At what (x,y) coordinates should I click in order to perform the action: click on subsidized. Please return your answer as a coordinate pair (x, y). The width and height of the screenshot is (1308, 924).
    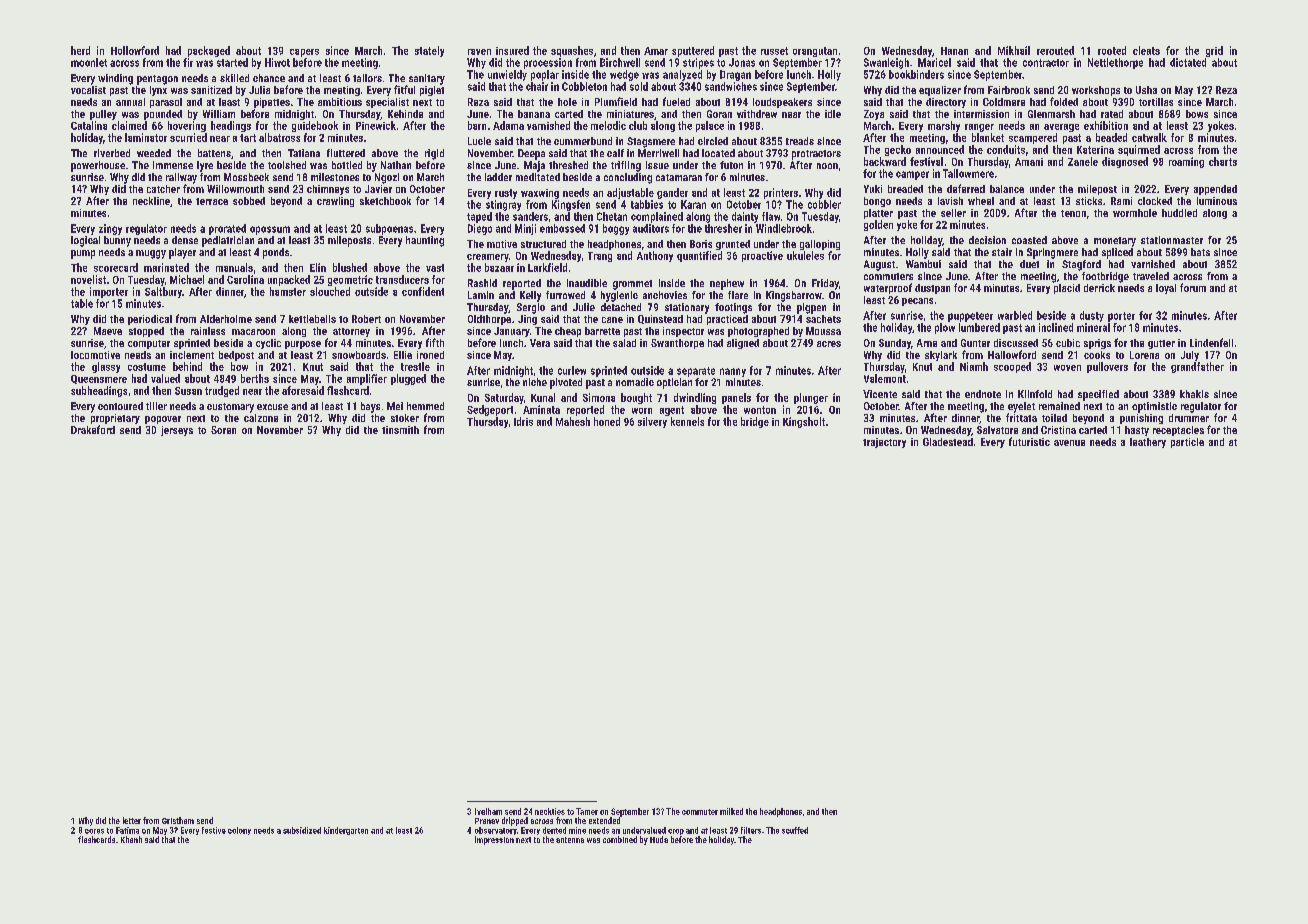
    Looking at the image, I should click on (302, 830).
